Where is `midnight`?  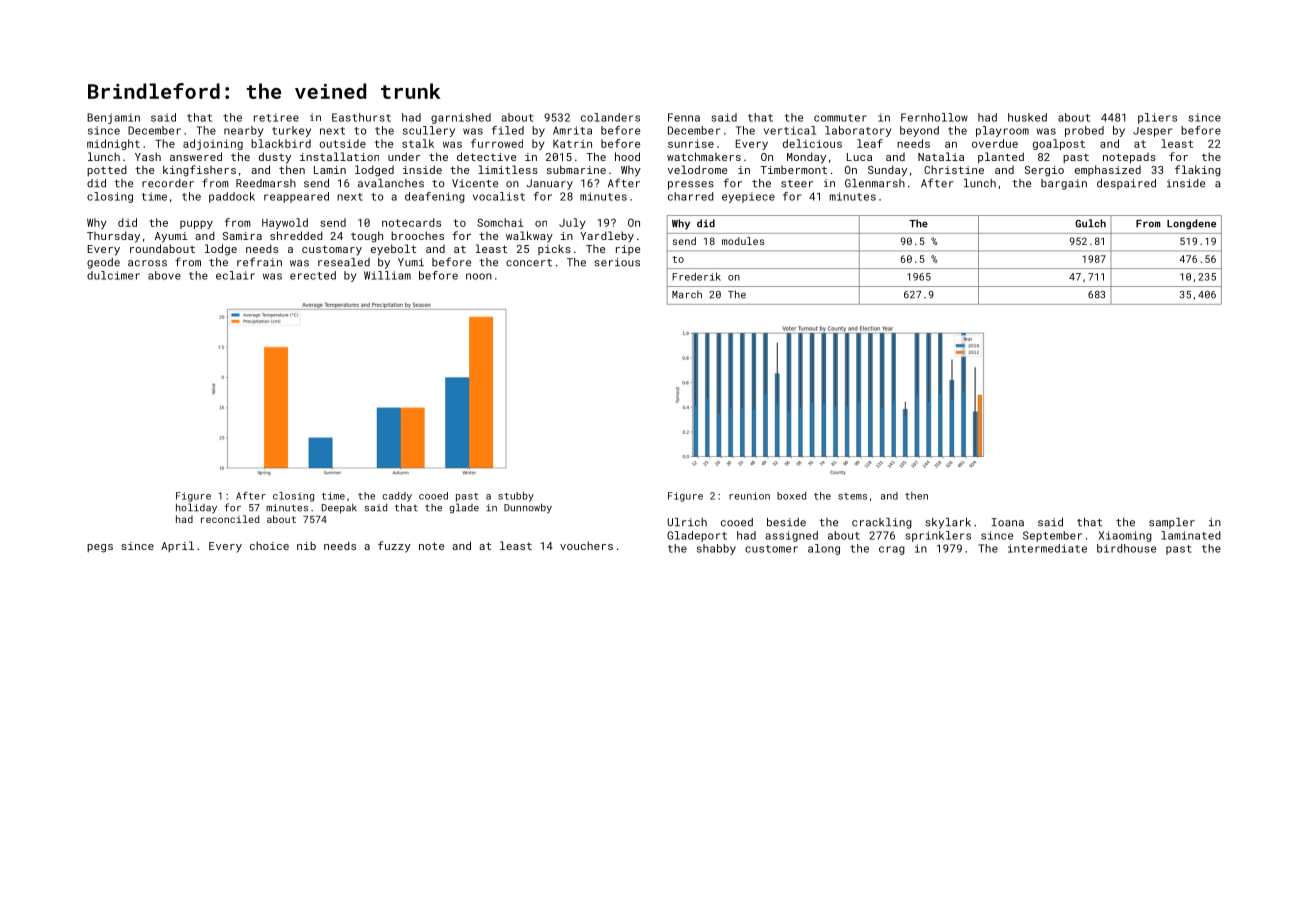
midnight is located at coordinates (113, 144).
